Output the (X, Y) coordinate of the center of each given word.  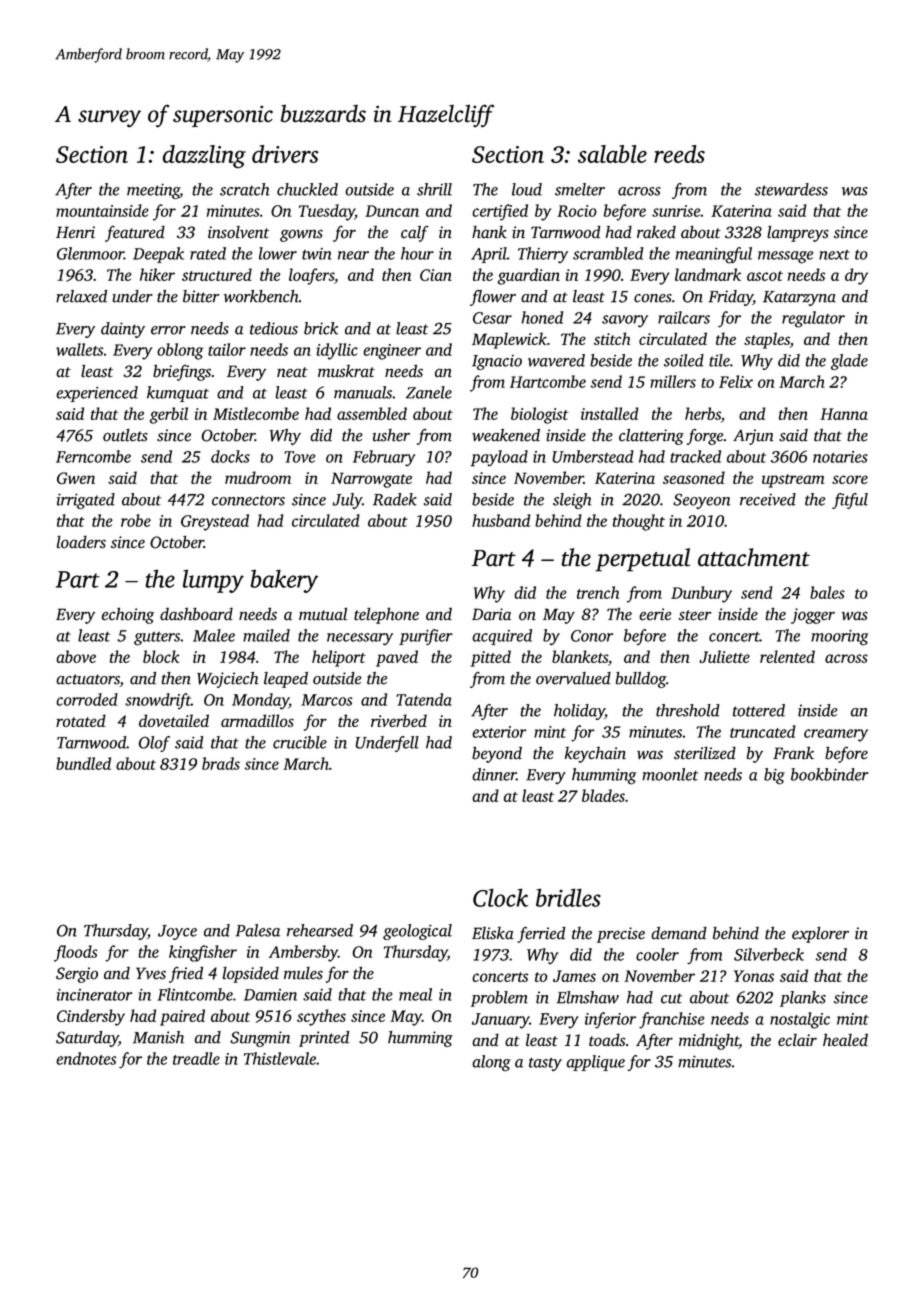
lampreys (798, 233)
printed (324, 1039)
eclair (797, 1039)
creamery (836, 735)
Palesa (257, 930)
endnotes (86, 1058)
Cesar (492, 318)
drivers (285, 154)
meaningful (714, 255)
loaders (81, 542)
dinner (494, 774)
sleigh (572, 501)
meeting (153, 191)
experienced (97, 394)
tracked (695, 456)
